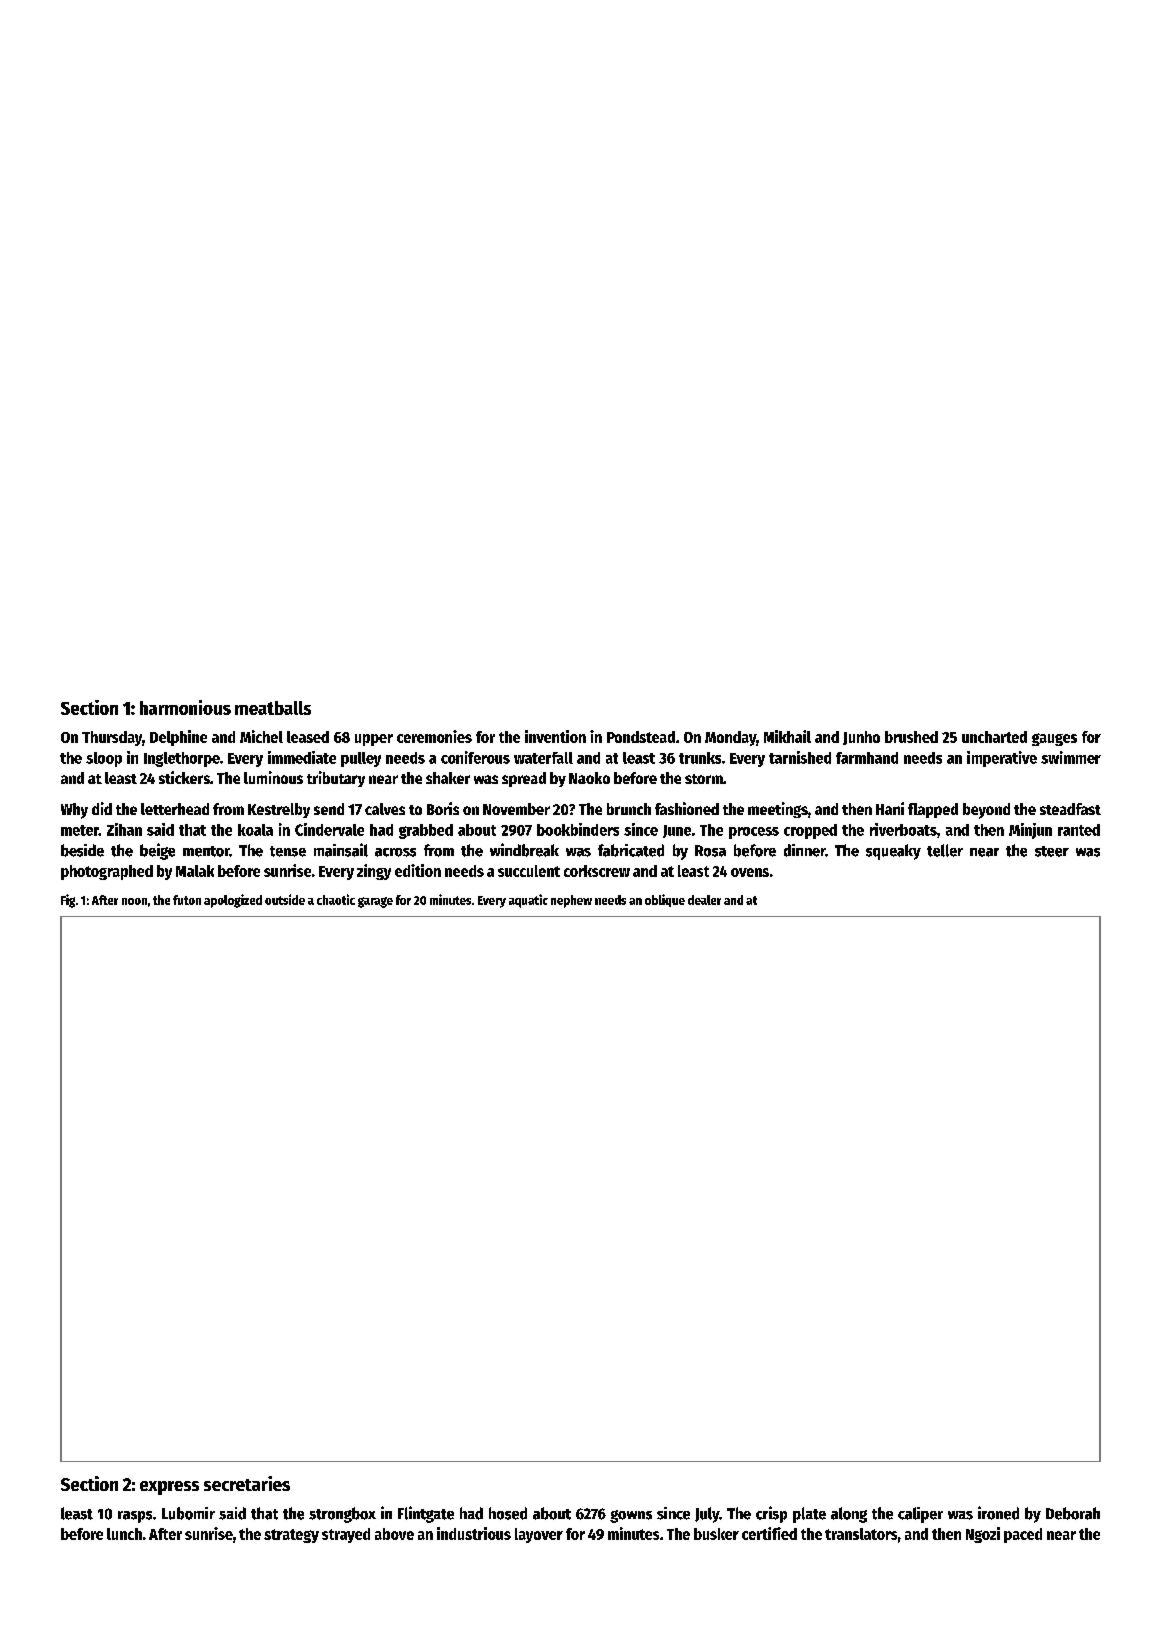 The height and width of the image is (1643, 1161). Describe the element at coordinates (945, 850) in the image. I see `teller` at that location.
